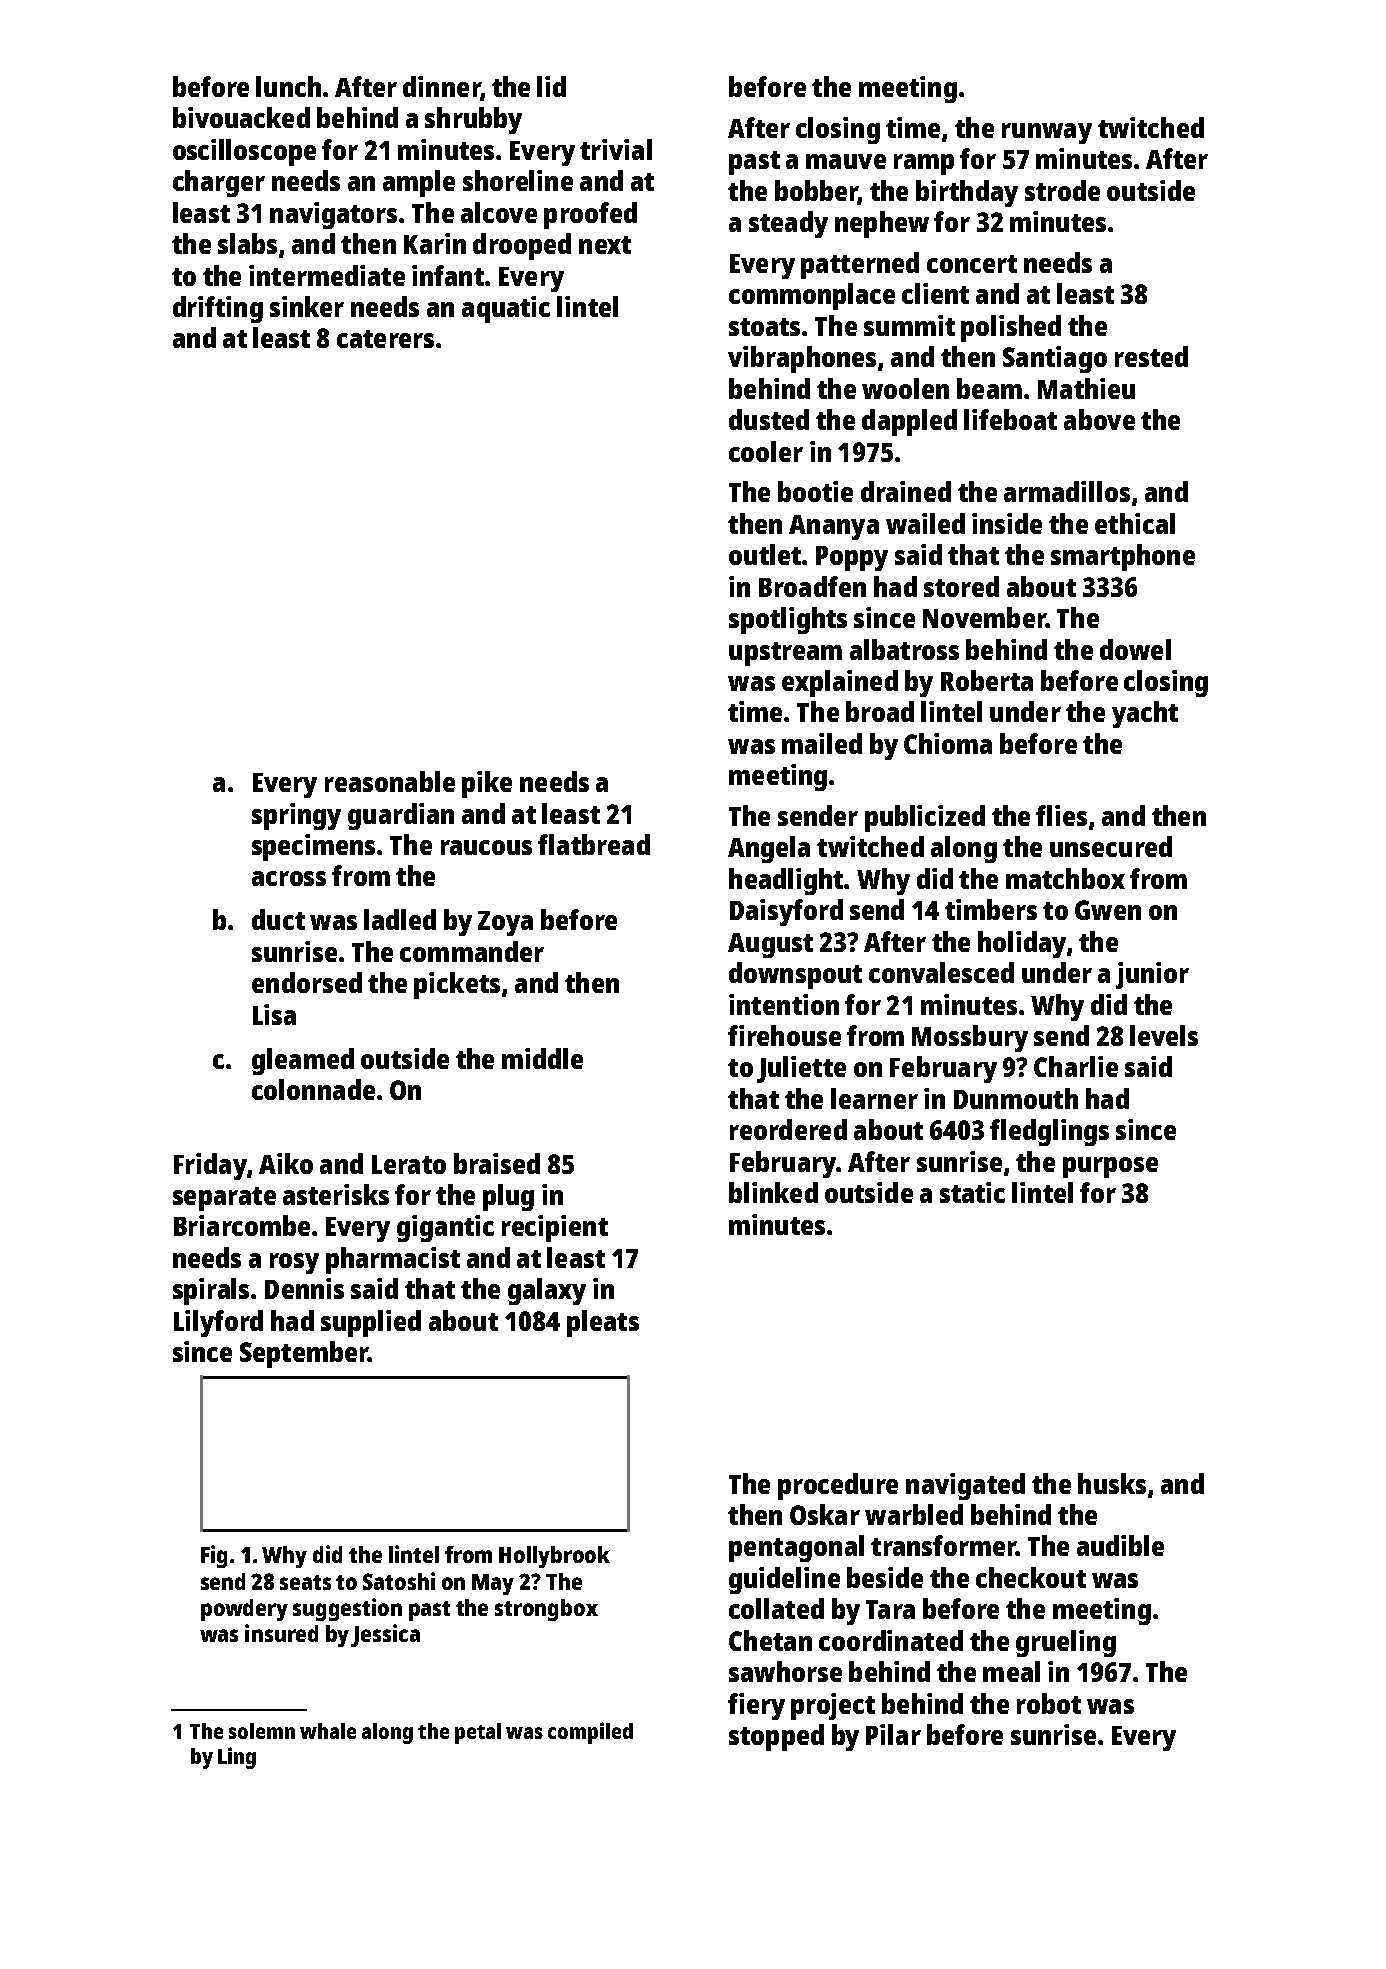  Describe the element at coordinates (1047, 133) in the image. I see `runway` at that location.
